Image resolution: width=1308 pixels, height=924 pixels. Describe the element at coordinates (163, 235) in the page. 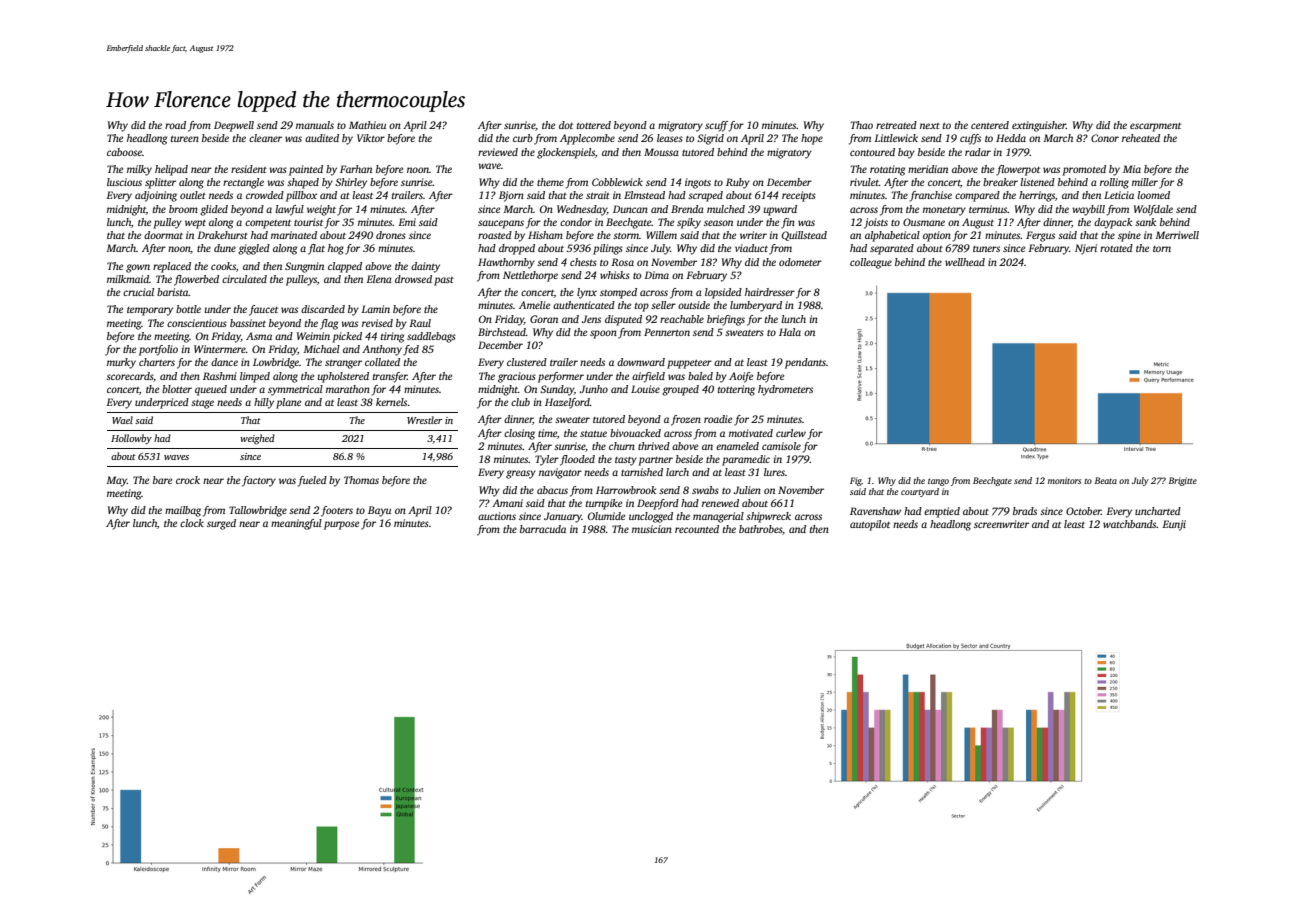

I see `doormat` at that location.
